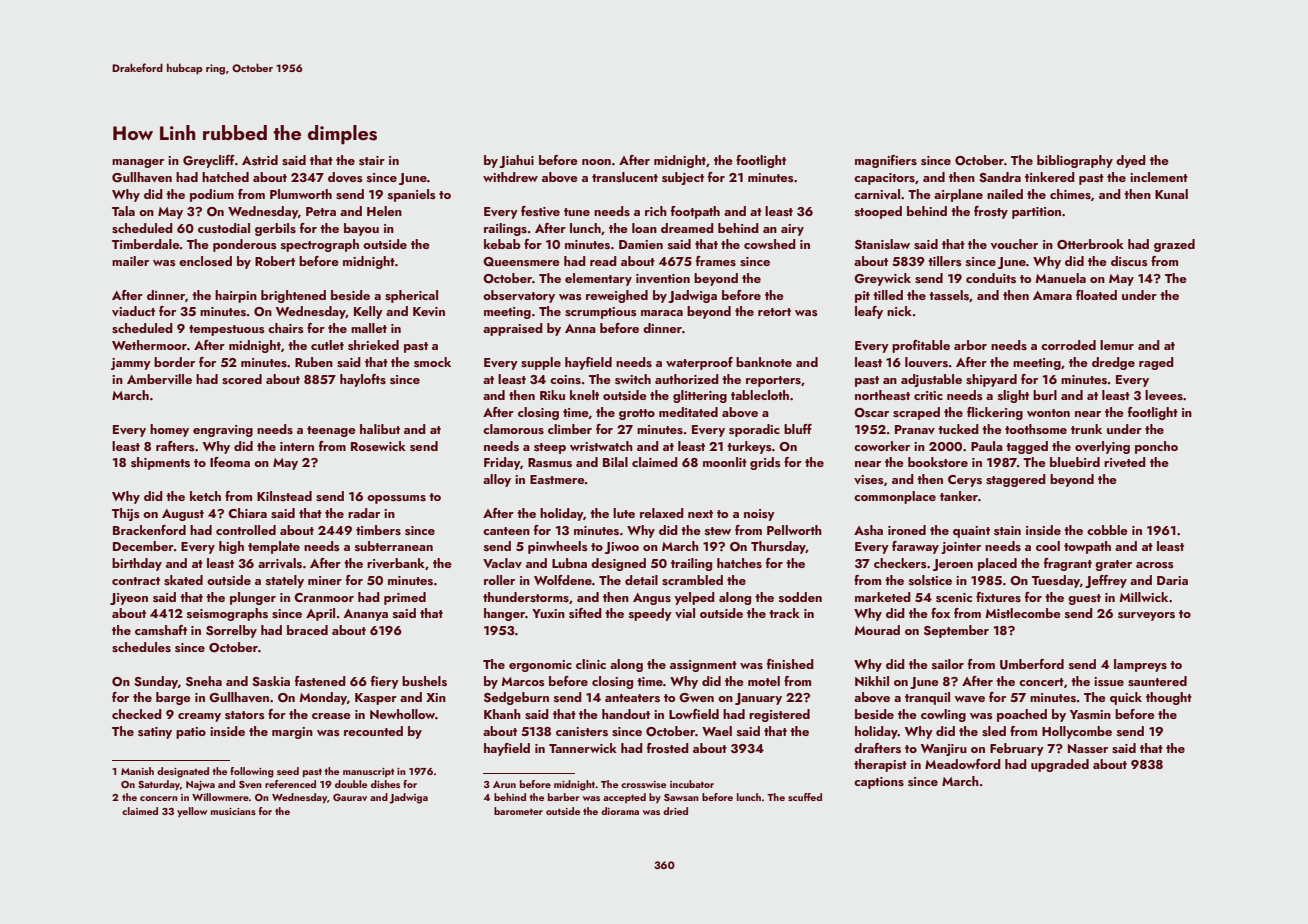 The height and width of the screenshot is (924, 1308). I want to click on stair, so click(372, 160).
